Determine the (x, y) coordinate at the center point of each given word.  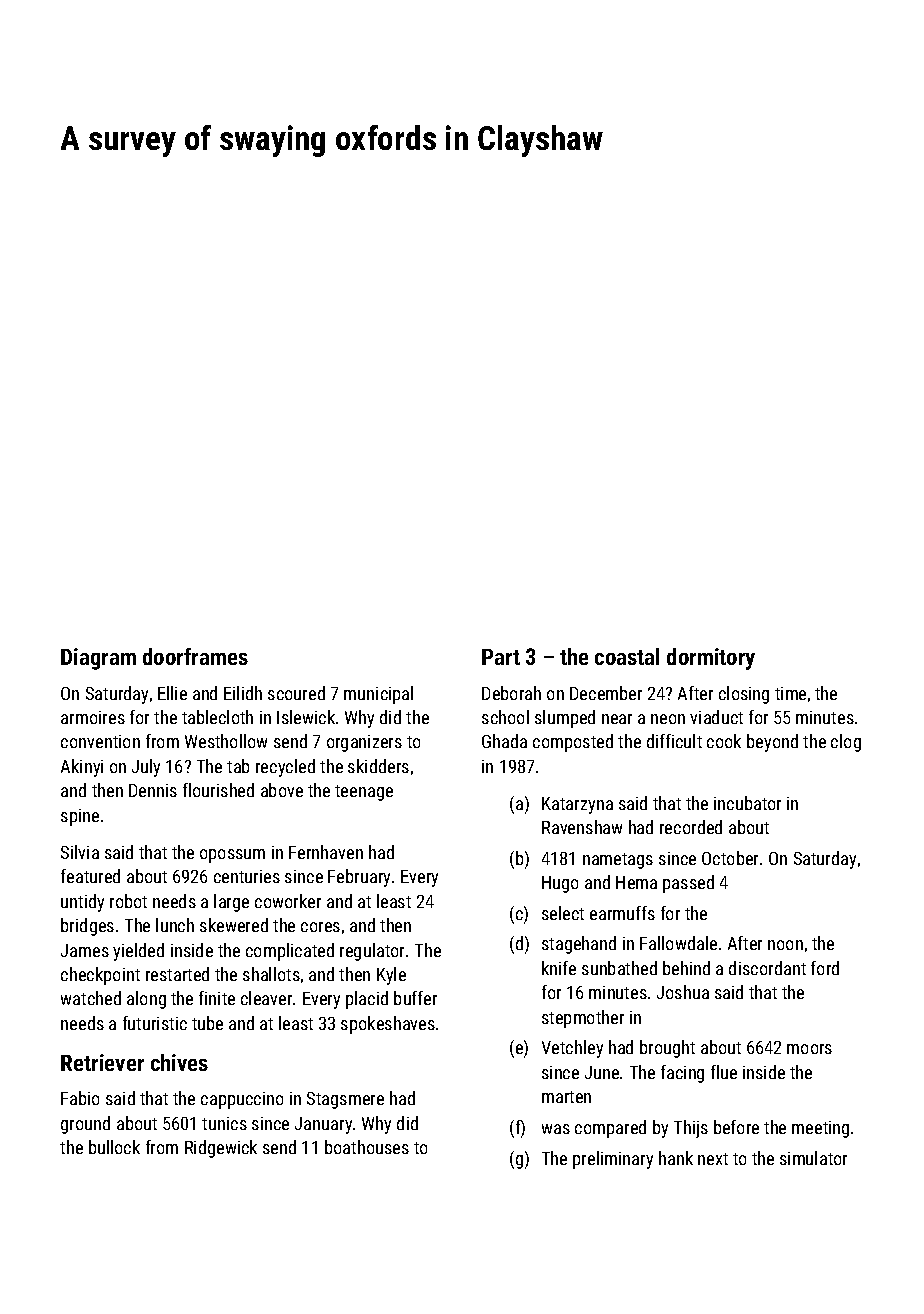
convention (100, 741)
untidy (82, 903)
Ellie (172, 693)
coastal (627, 656)
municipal (378, 695)
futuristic (155, 1023)
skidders (378, 766)
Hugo (560, 884)
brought (667, 1049)
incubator (747, 803)
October (730, 858)
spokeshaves (388, 1025)
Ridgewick (221, 1149)
